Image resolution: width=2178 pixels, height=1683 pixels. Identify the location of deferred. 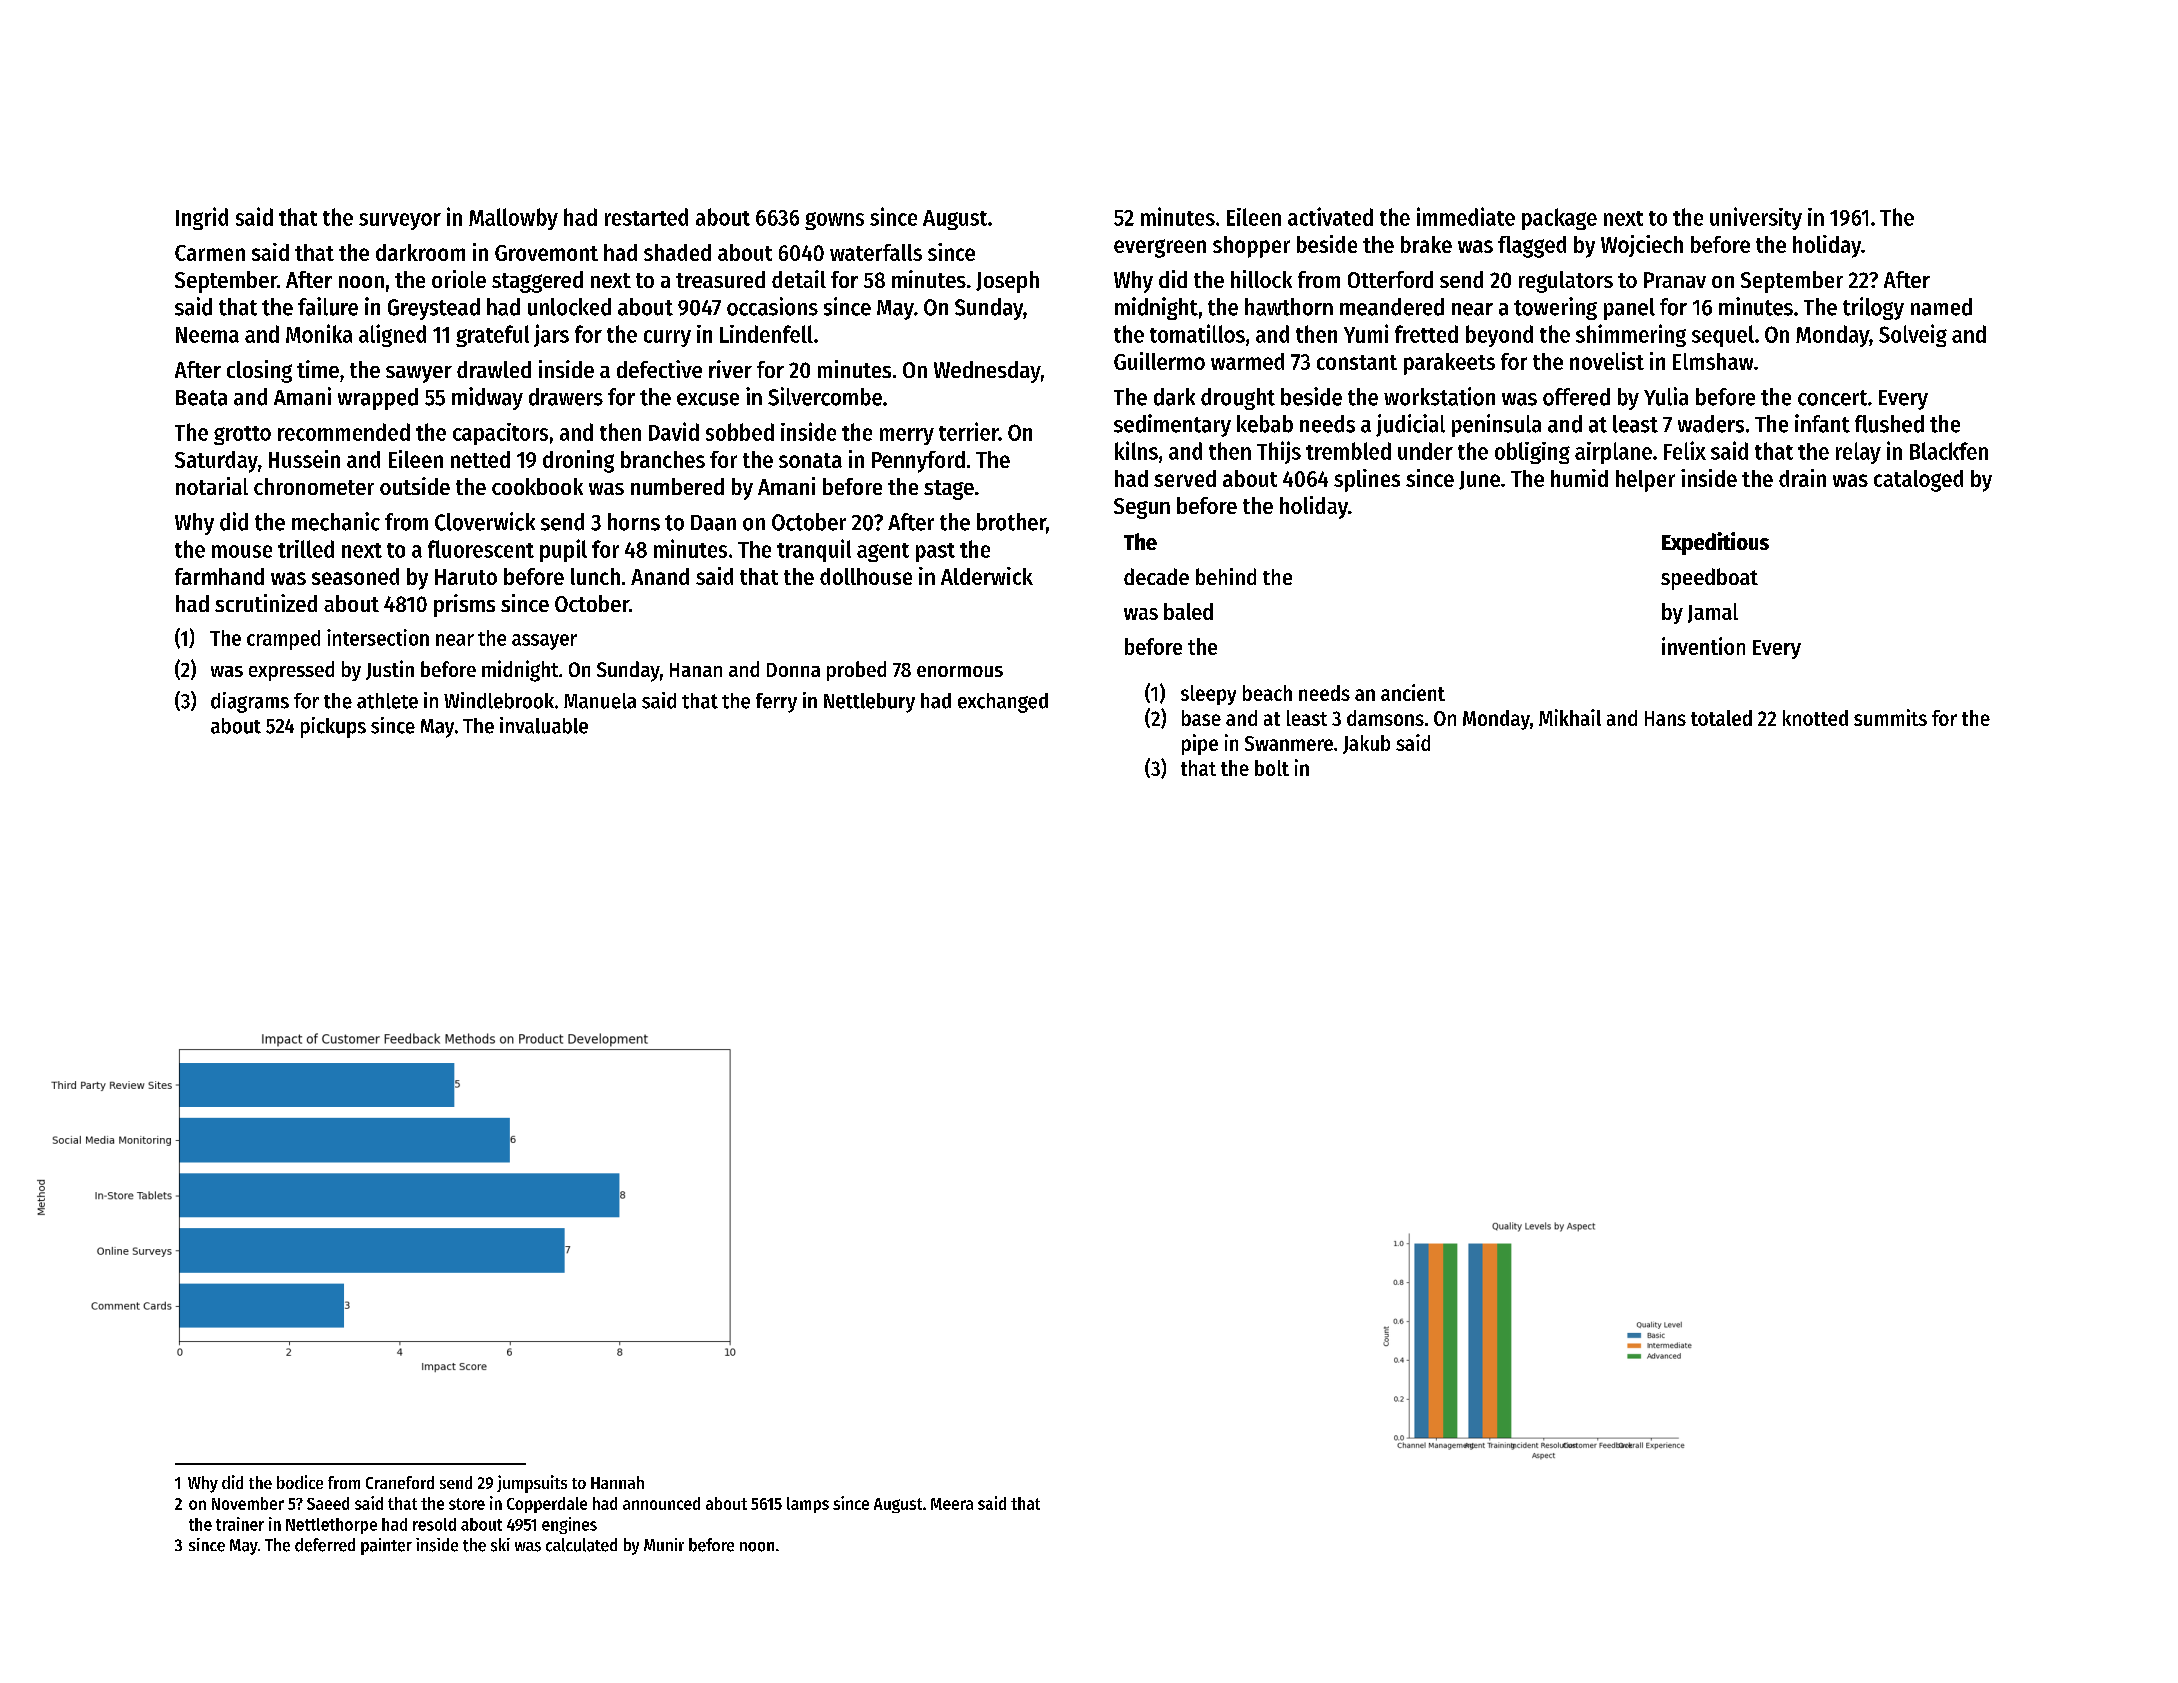
(325, 1545).
